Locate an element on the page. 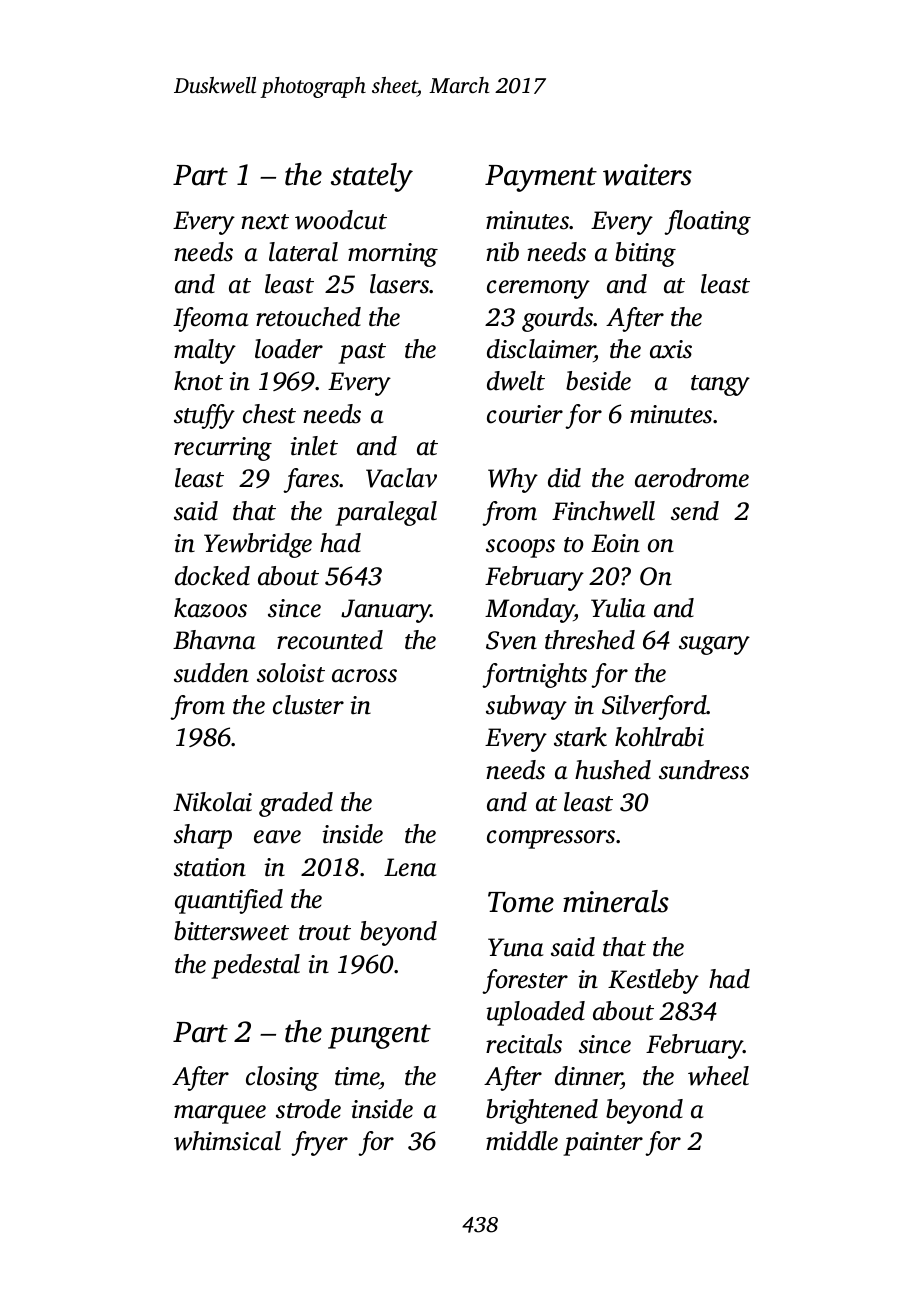 The height and width of the page is (1311, 924). waiters is located at coordinates (647, 175).
